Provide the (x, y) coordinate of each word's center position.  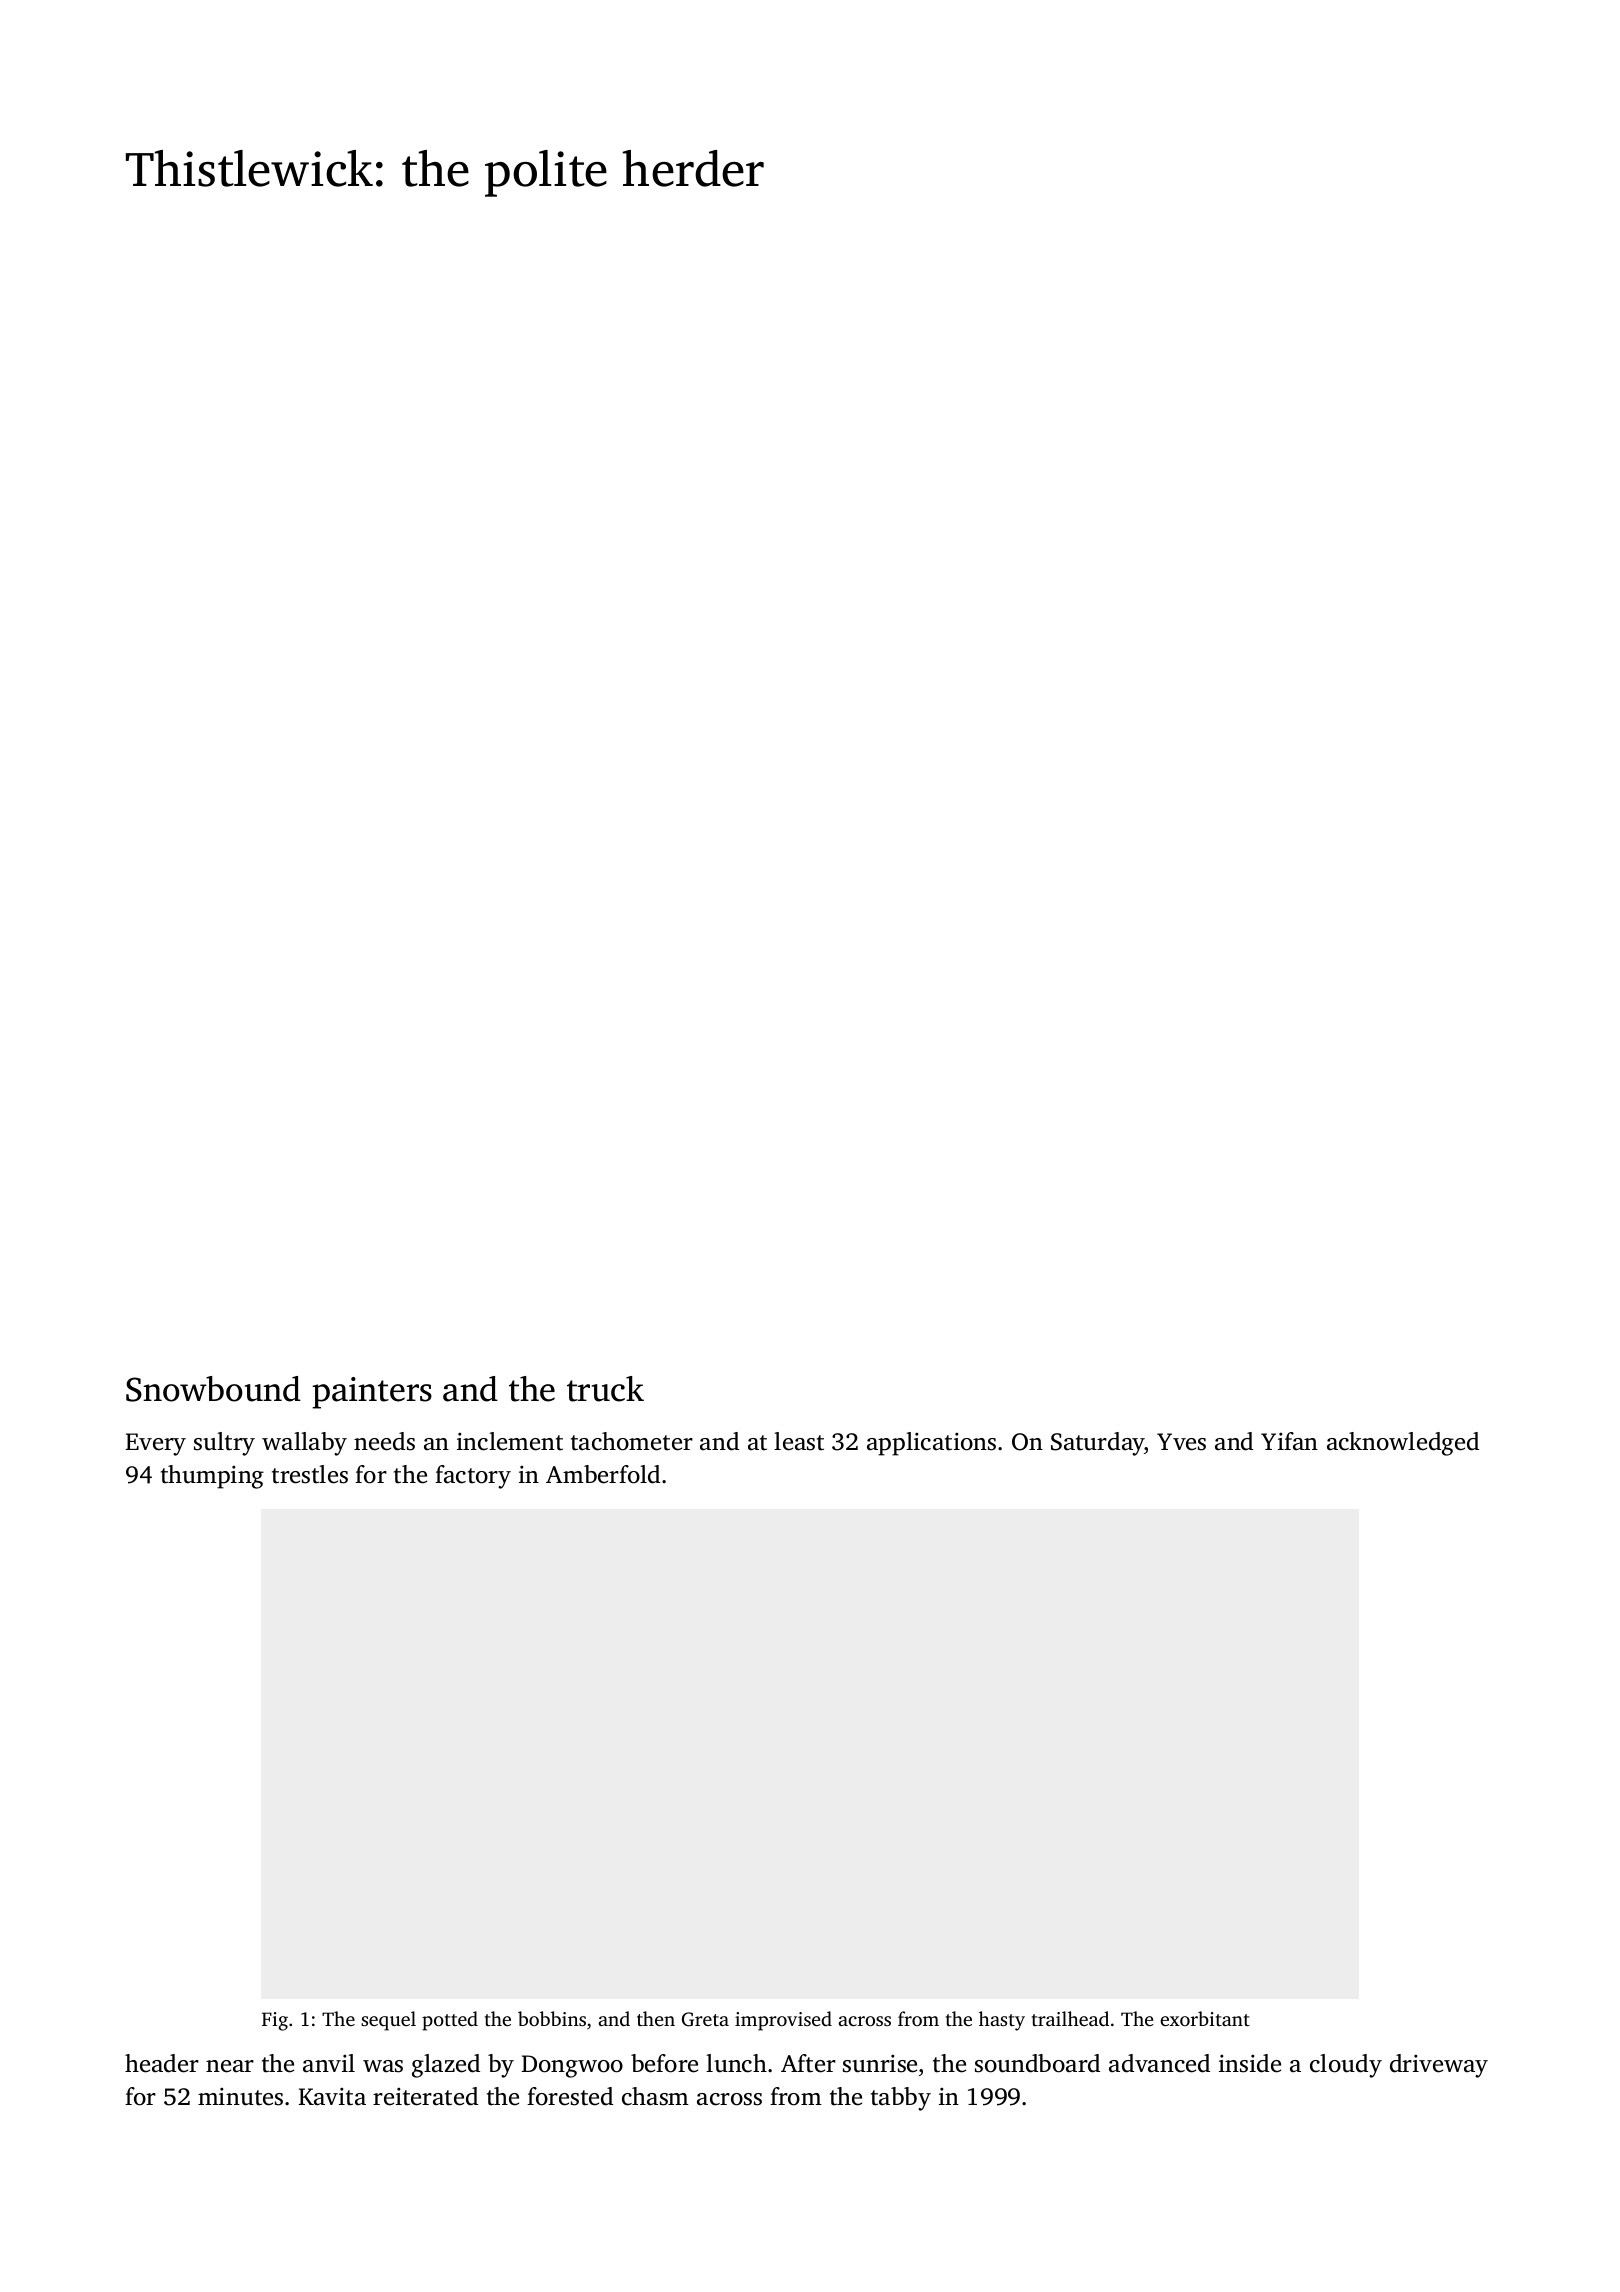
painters (372, 1393)
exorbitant (1205, 2018)
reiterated (425, 2096)
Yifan (1289, 1441)
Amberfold (603, 1474)
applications (931, 1444)
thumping (212, 1477)
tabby (901, 2099)
